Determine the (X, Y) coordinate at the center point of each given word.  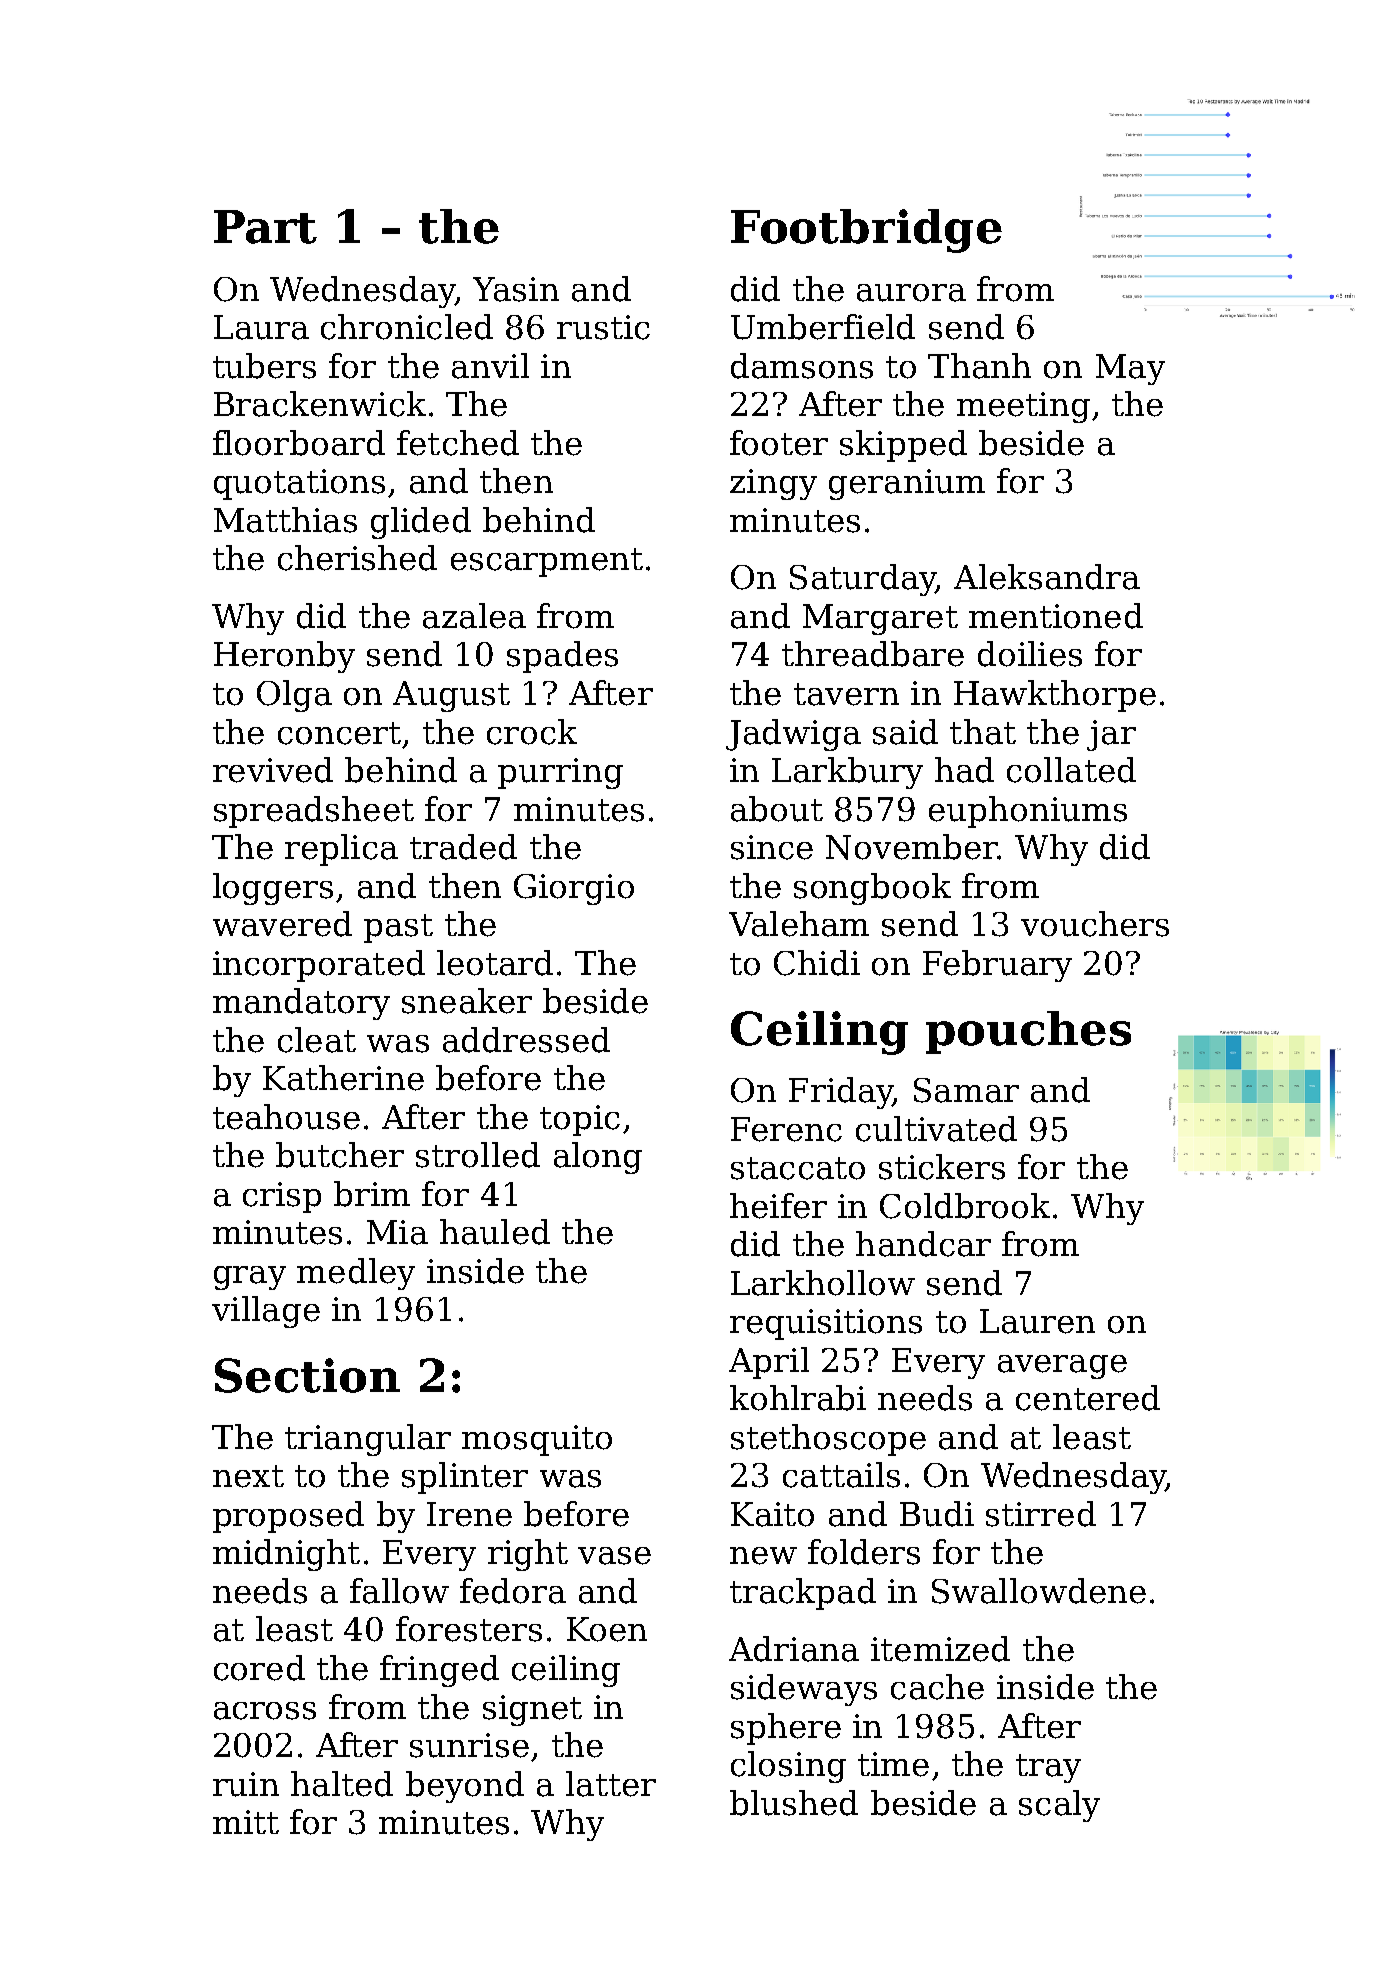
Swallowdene (1039, 1591)
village (266, 1312)
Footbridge (866, 231)
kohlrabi (798, 1398)
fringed (439, 1671)
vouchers (1095, 924)
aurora (911, 293)
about (777, 809)
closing (788, 1767)
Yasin (516, 289)
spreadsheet (314, 812)
